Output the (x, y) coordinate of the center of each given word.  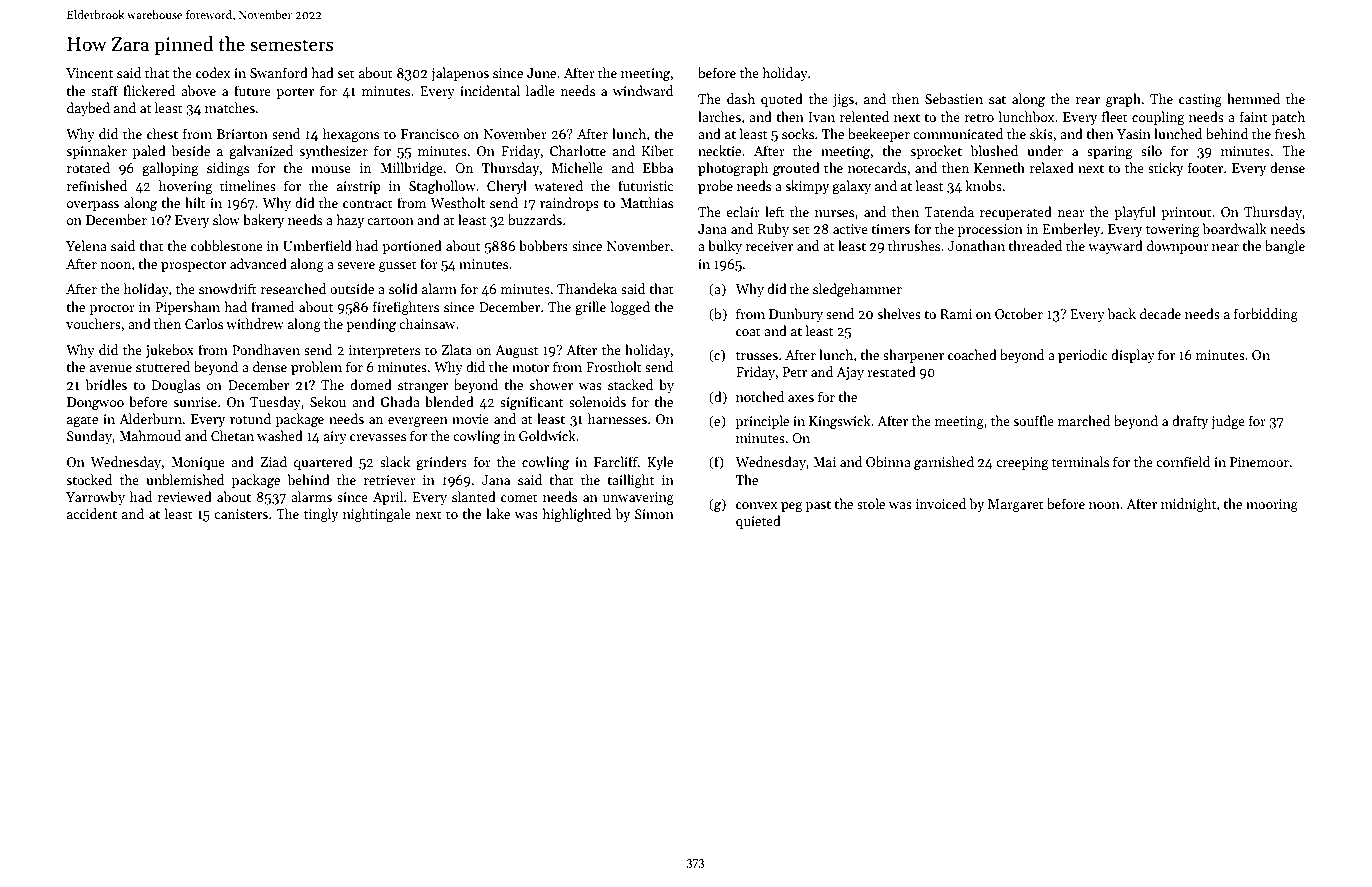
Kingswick (840, 422)
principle (762, 422)
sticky (1165, 169)
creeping (1022, 463)
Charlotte (578, 150)
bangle (1285, 247)
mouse (331, 169)
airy (335, 437)
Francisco (430, 134)
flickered (149, 90)
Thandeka (587, 288)
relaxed (1052, 167)
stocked (89, 479)
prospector (193, 266)
